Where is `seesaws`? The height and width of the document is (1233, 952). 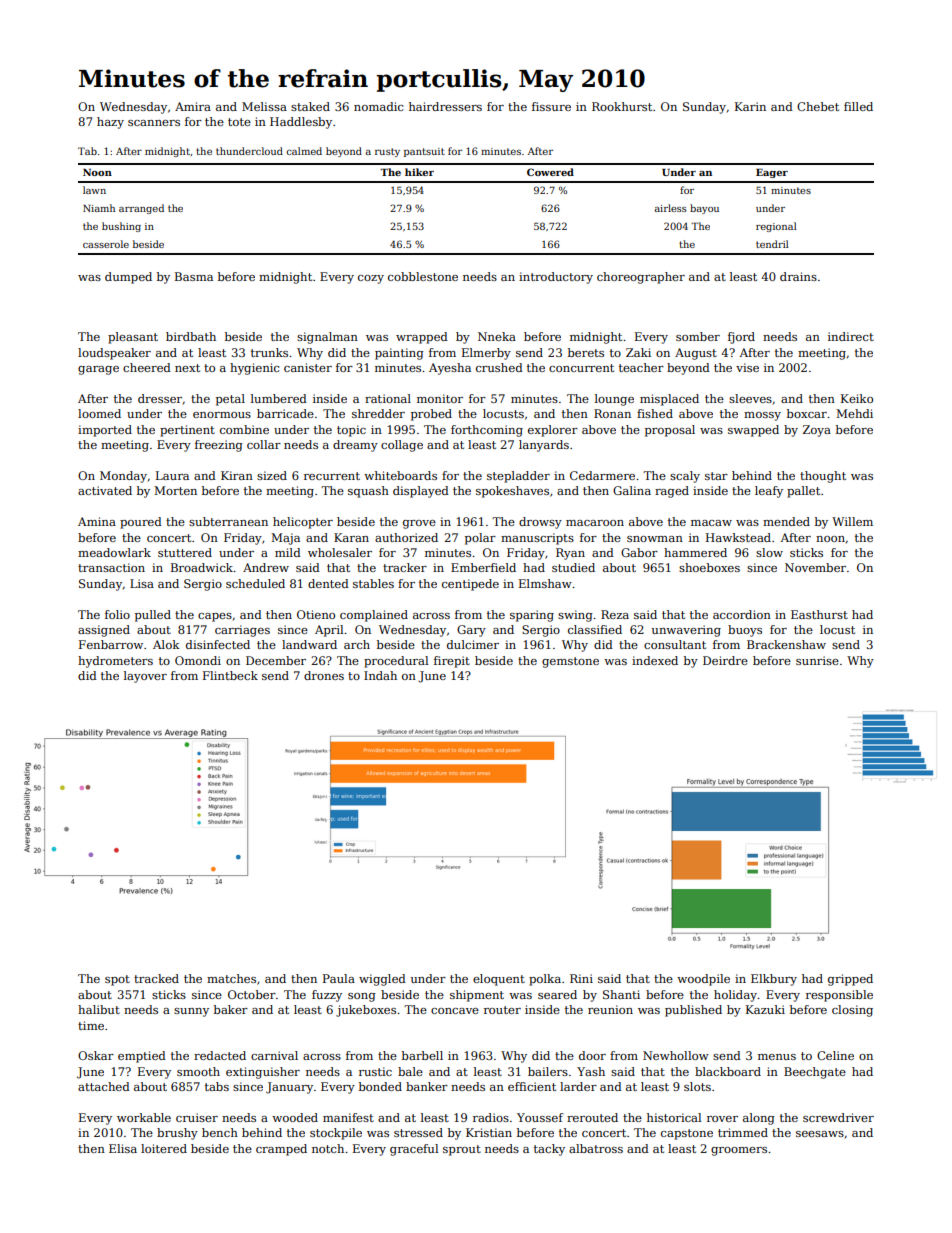
seesaws is located at coordinates (820, 1134).
